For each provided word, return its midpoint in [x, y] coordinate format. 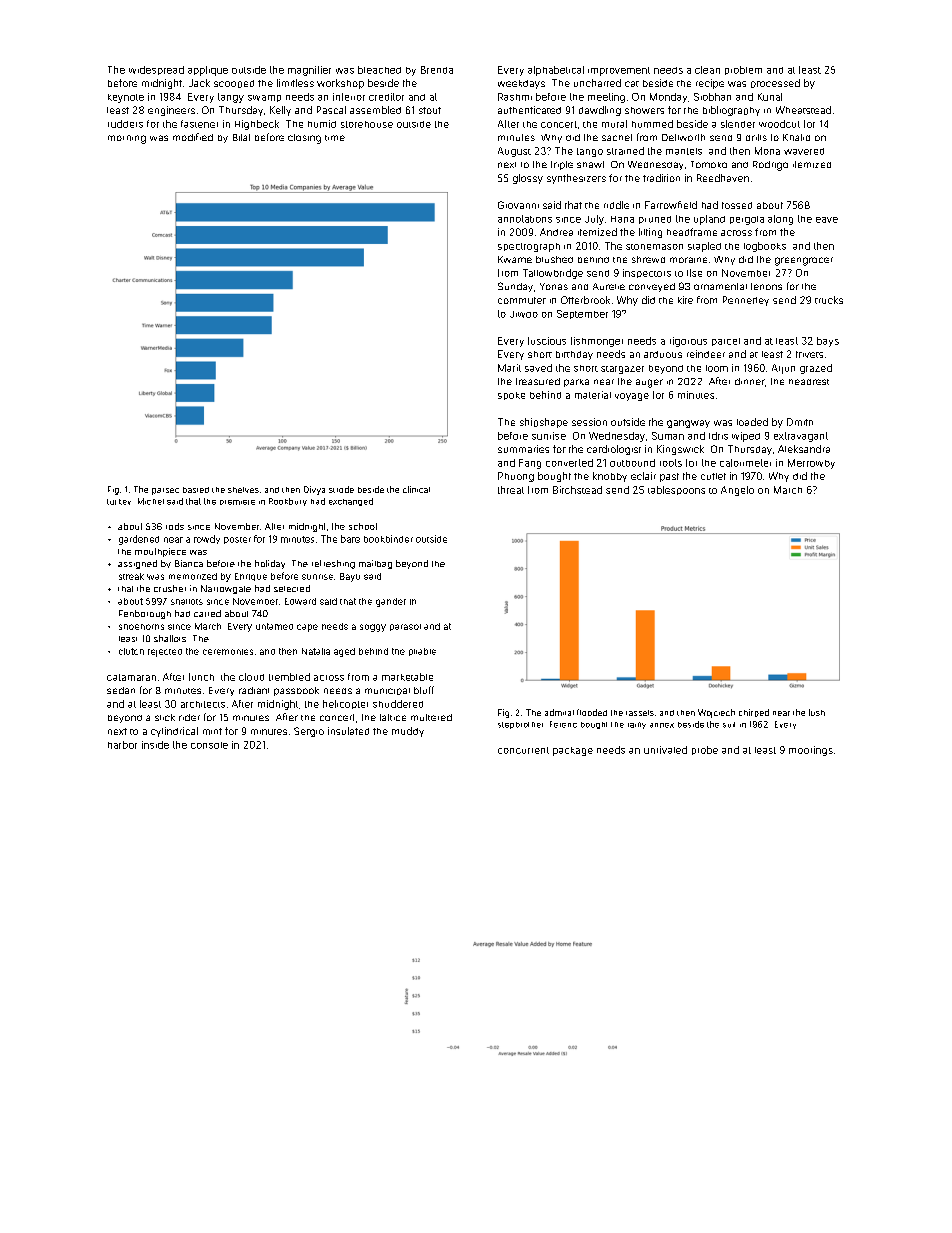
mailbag [375, 564]
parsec [165, 491]
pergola [747, 220]
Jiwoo [524, 314]
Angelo [737, 491]
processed [775, 83]
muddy [408, 732]
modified [193, 137]
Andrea [556, 232]
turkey [119, 502]
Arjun [783, 369]
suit [729, 725]
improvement [619, 71]
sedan [121, 690]
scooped [234, 84]
